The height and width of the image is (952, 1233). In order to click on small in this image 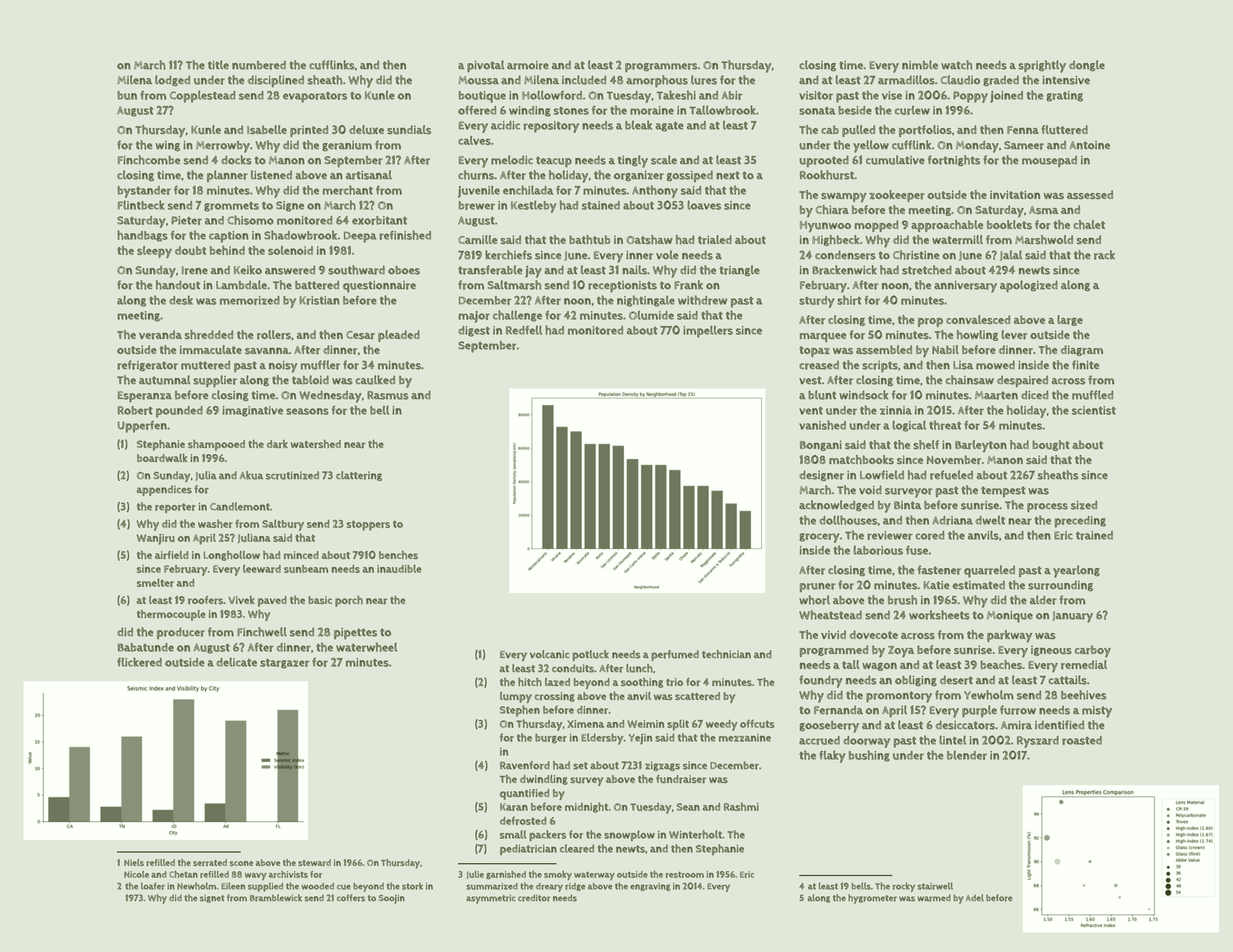, I will do `click(513, 834)`.
